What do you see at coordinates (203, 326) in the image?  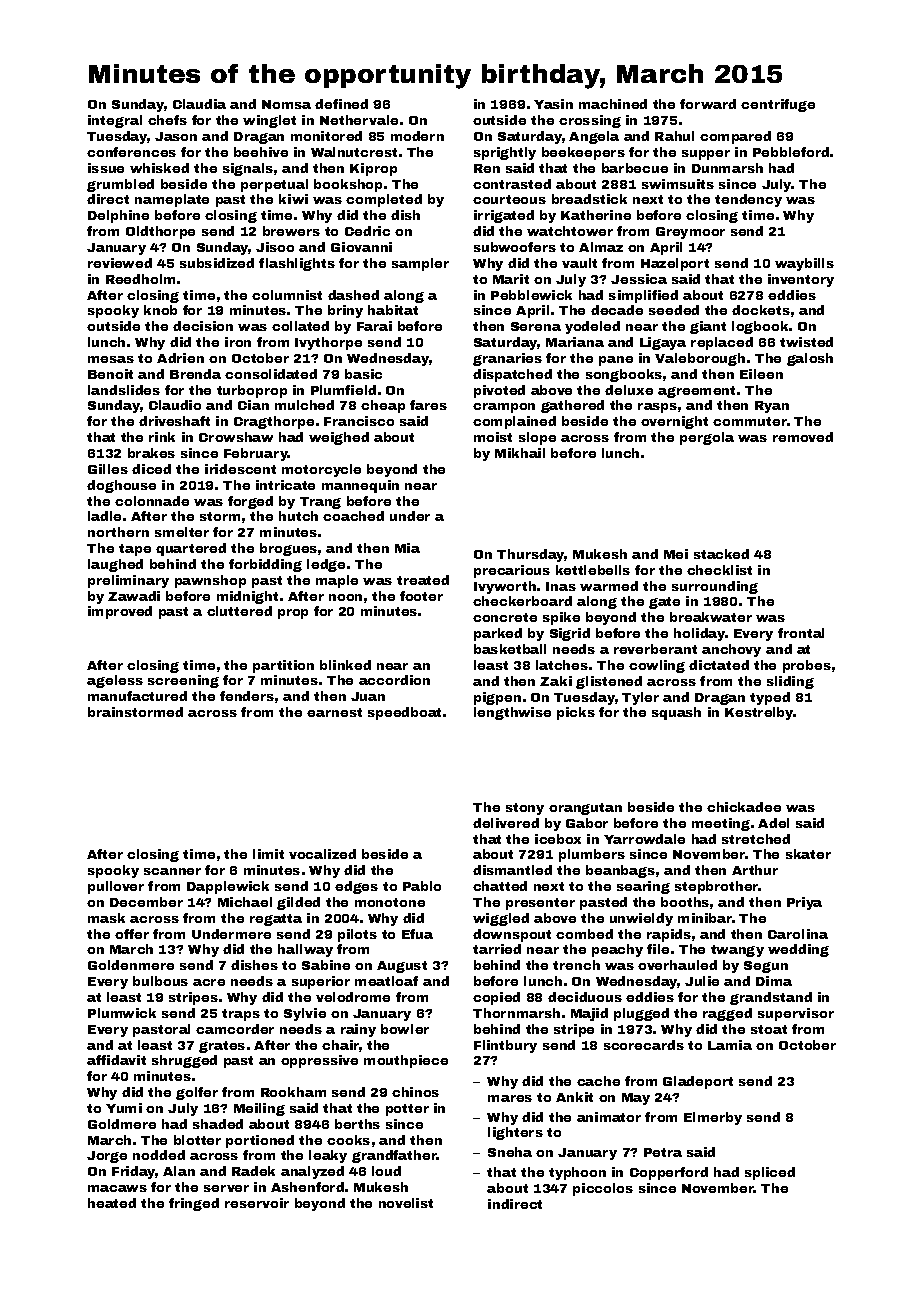 I see `decision` at bounding box center [203, 326].
